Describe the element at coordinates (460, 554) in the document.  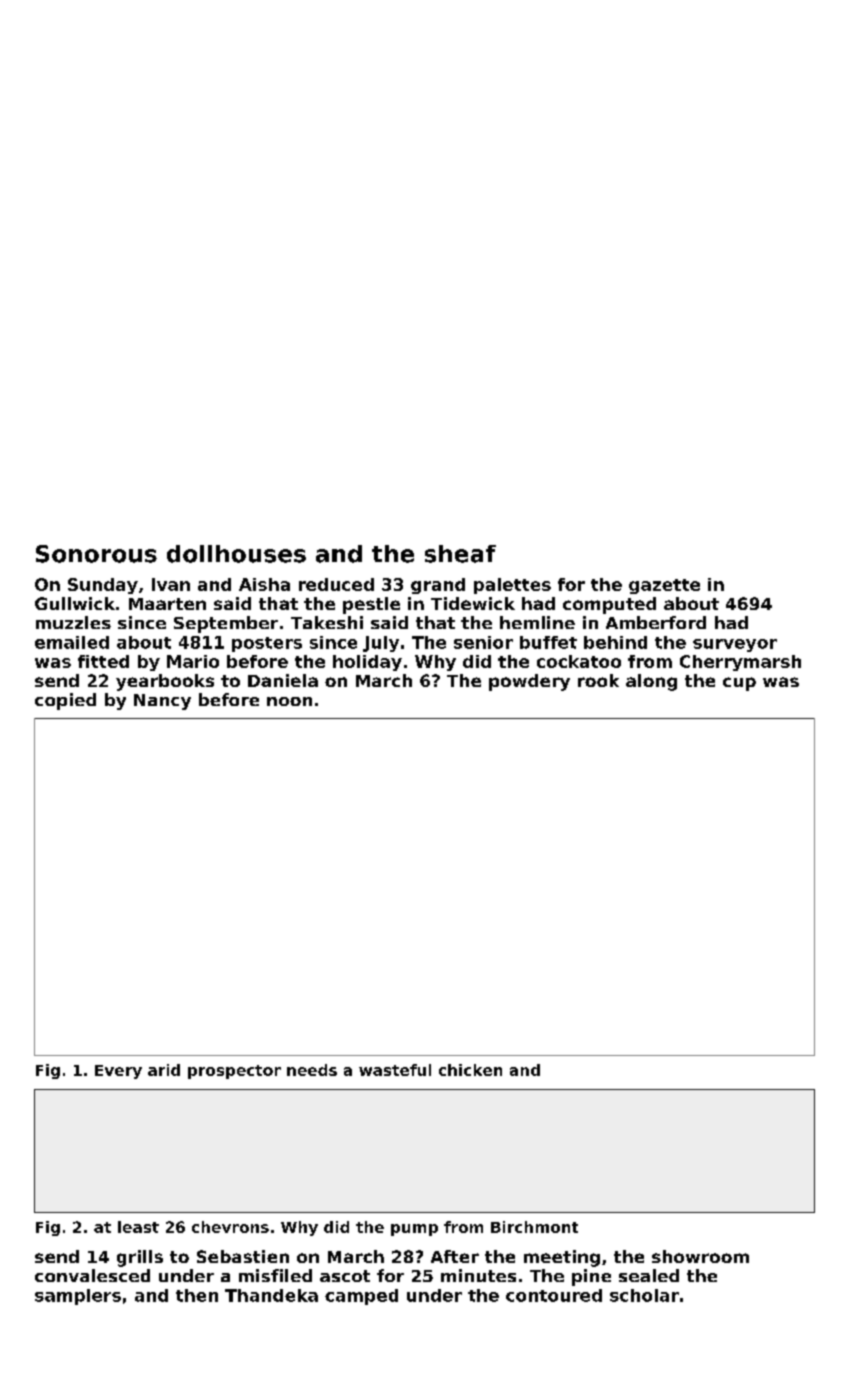
I see `sheaf` at that location.
